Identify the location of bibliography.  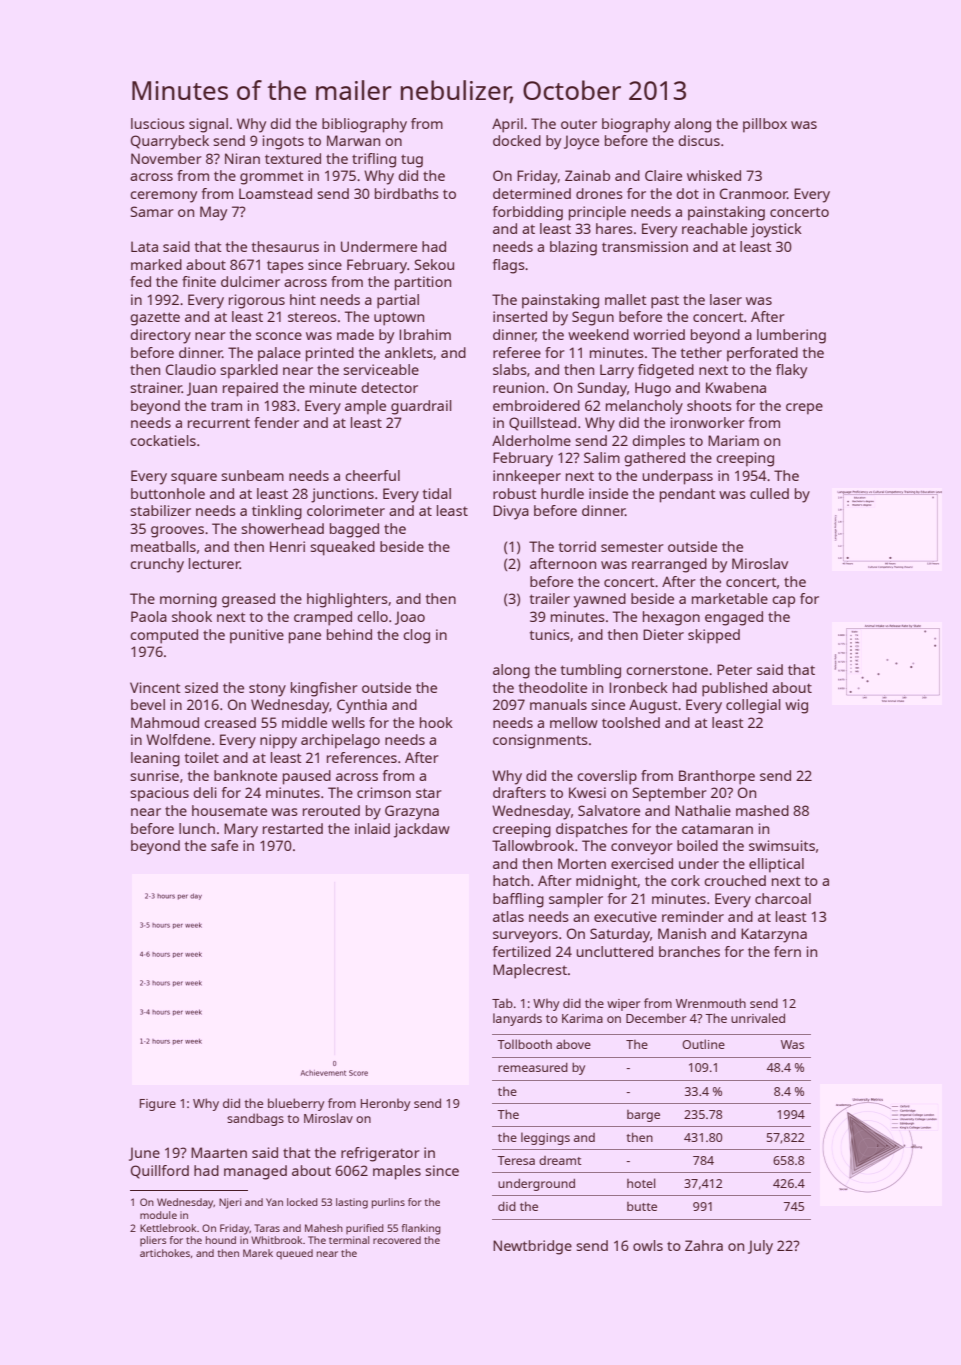
(364, 125).
